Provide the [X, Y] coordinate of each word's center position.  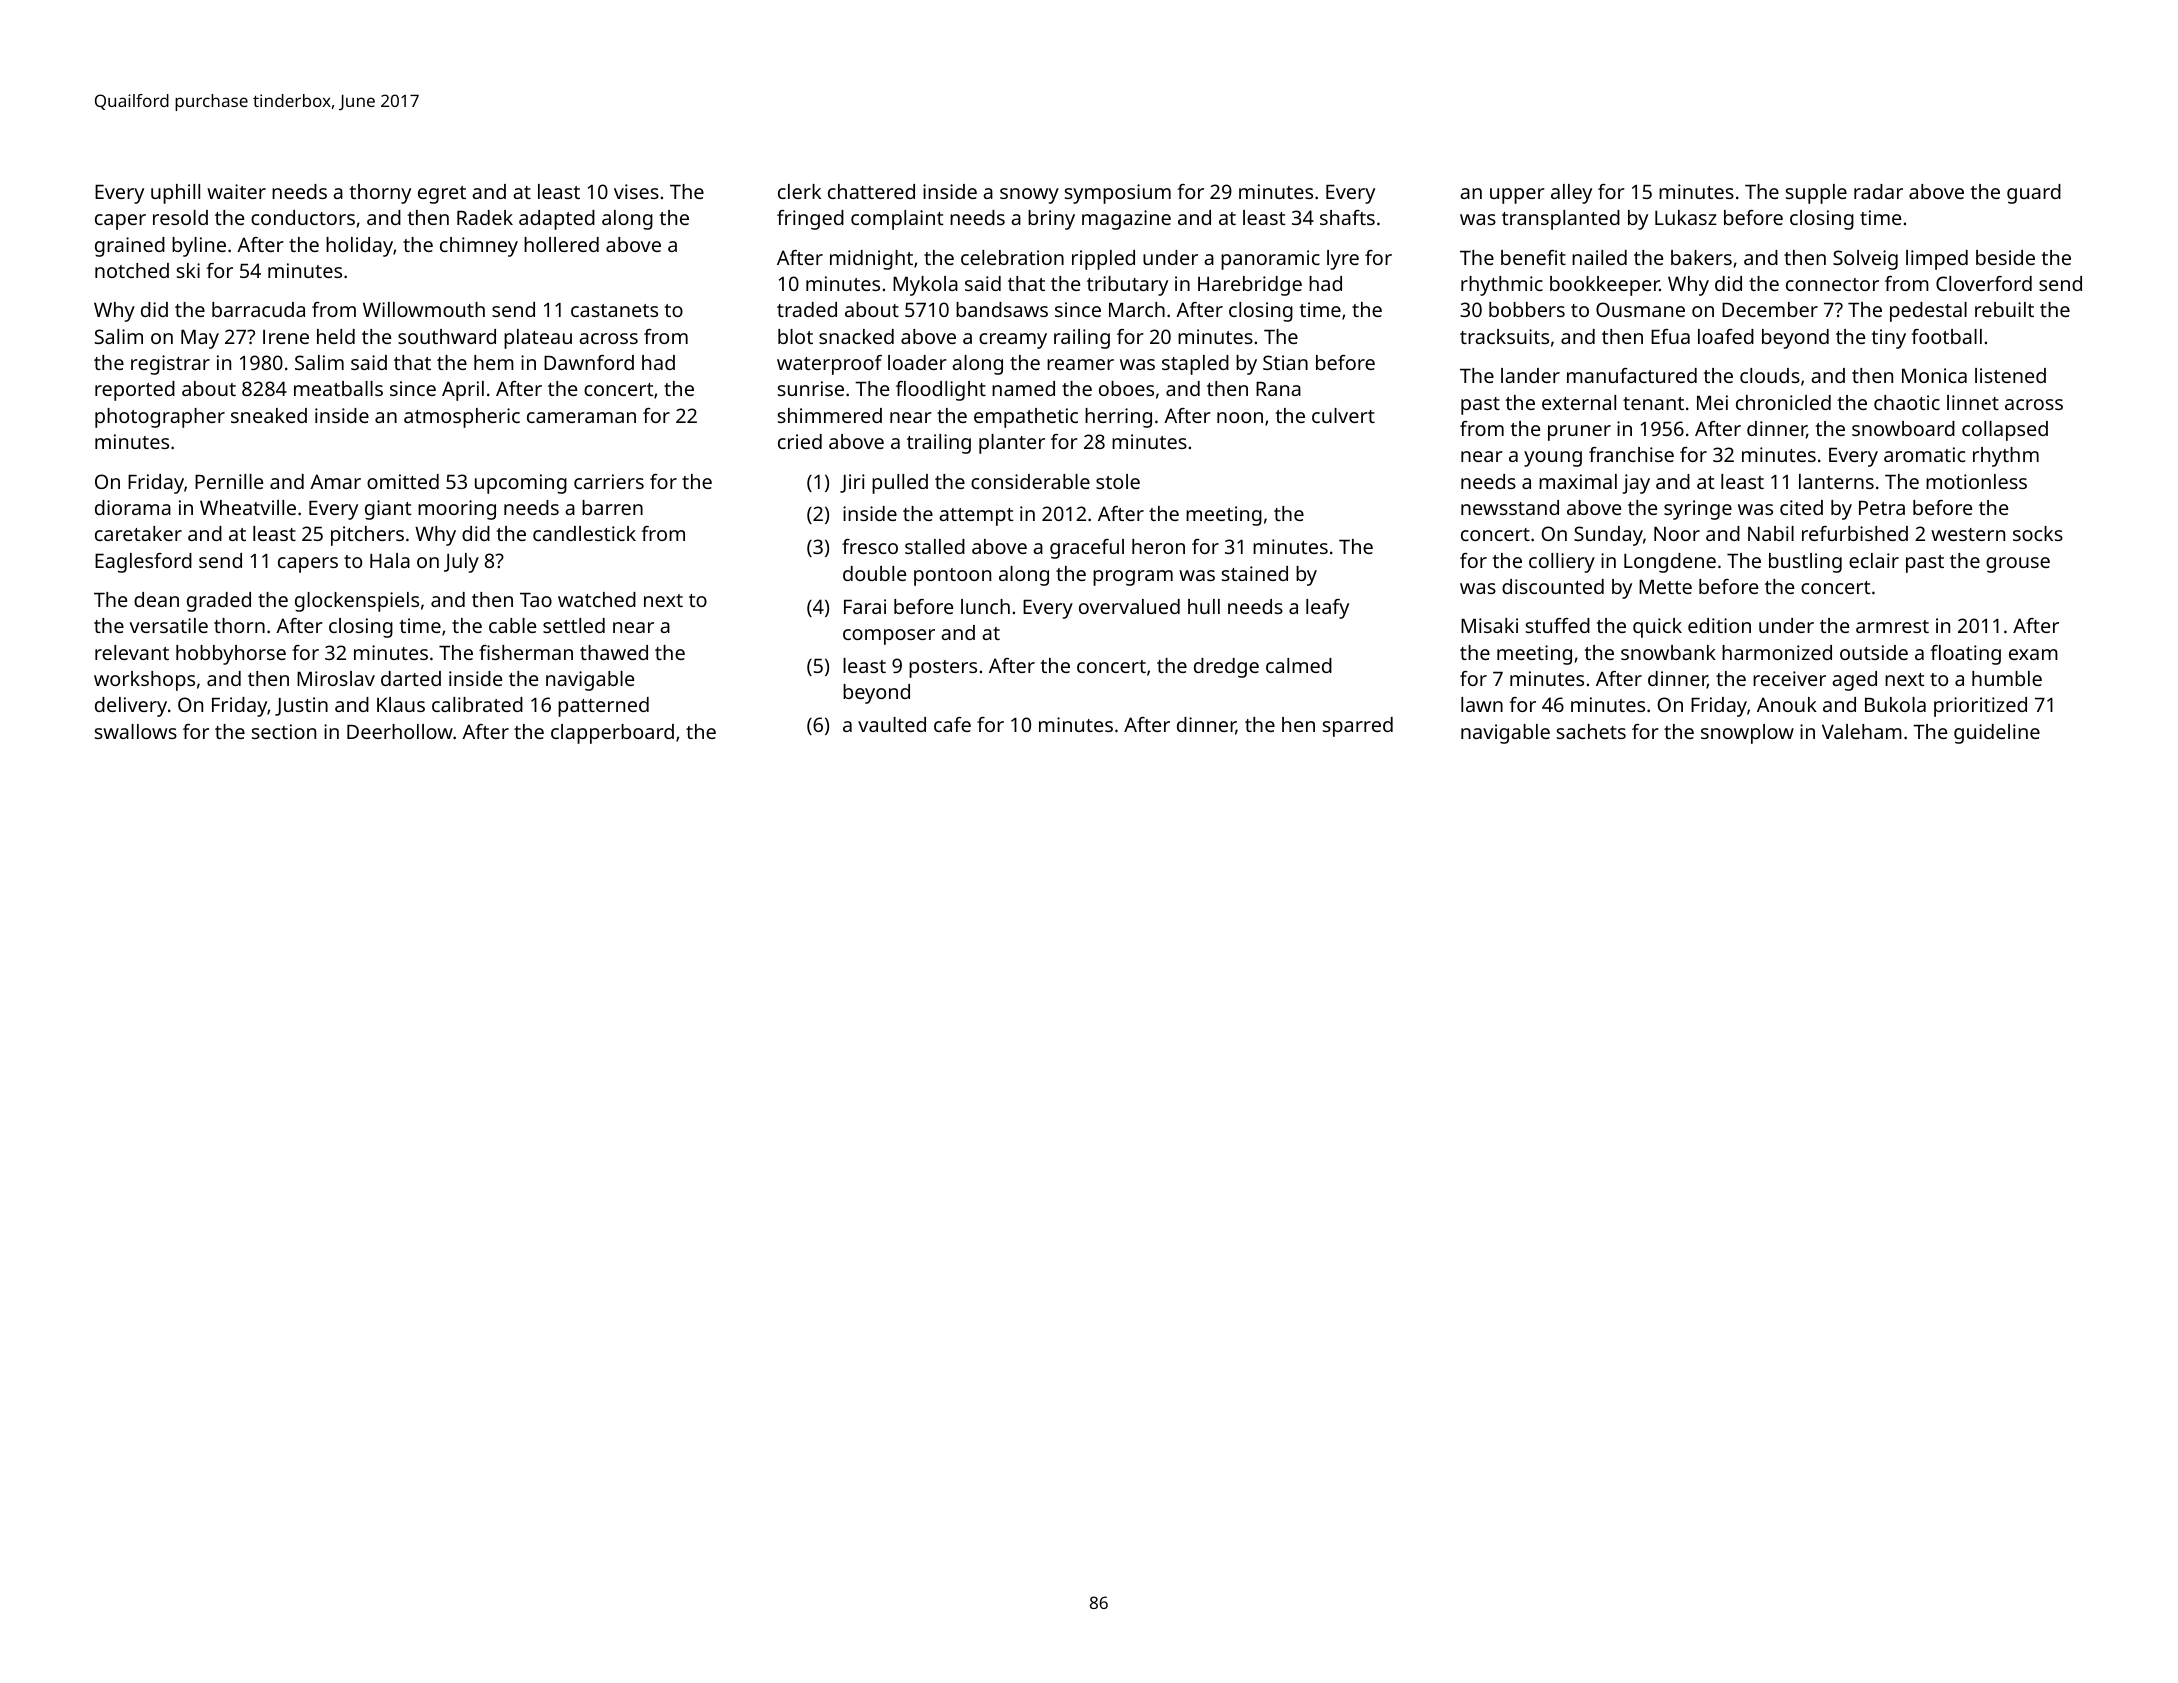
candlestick [584, 533]
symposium [1118, 194]
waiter [236, 191]
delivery [131, 707]
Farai [865, 606]
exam [2033, 654]
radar [1878, 191]
